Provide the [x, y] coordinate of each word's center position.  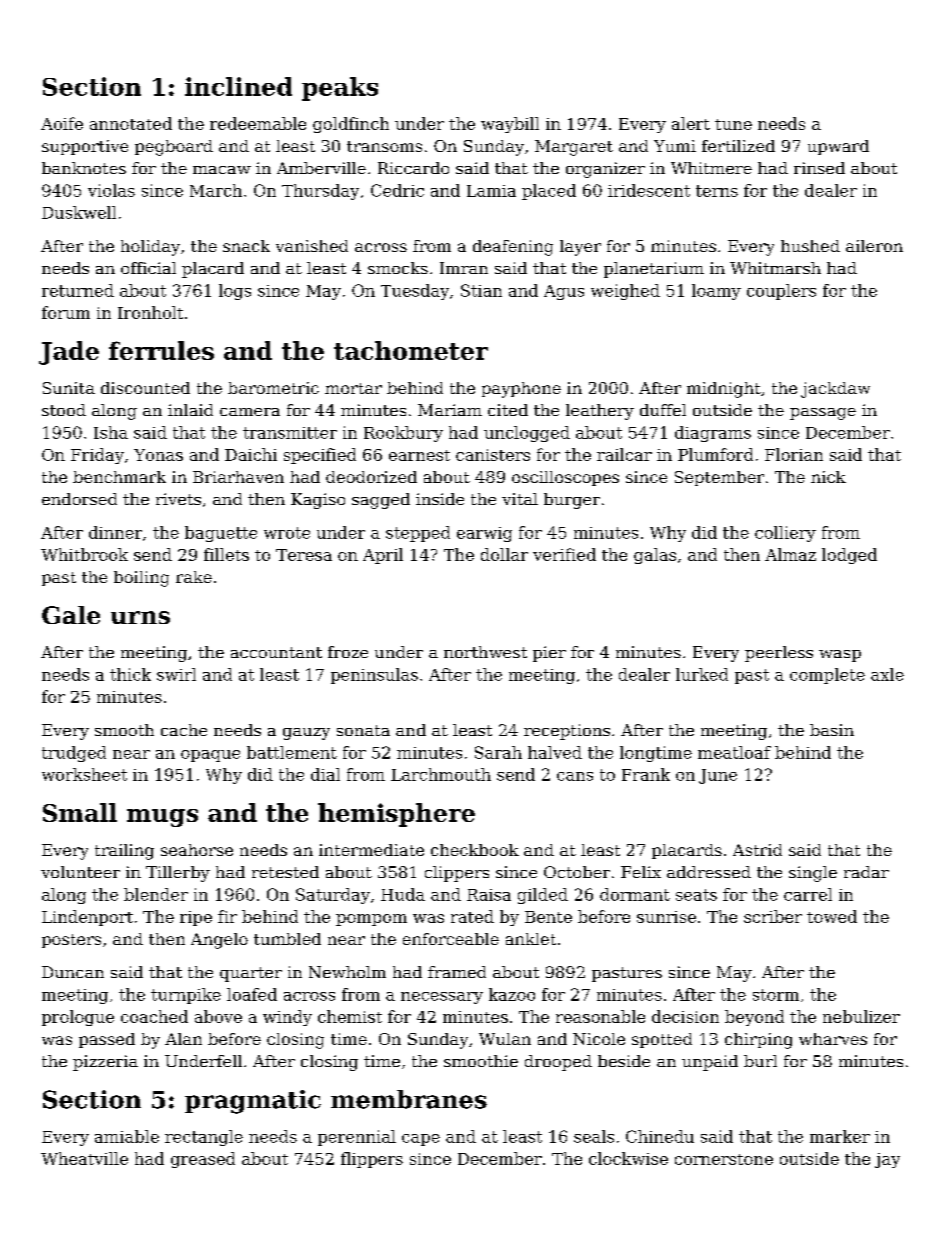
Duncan [73, 972]
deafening [513, 248]
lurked [702, 674]
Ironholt [150, 312]
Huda [403, 894]
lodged [849, 556]
